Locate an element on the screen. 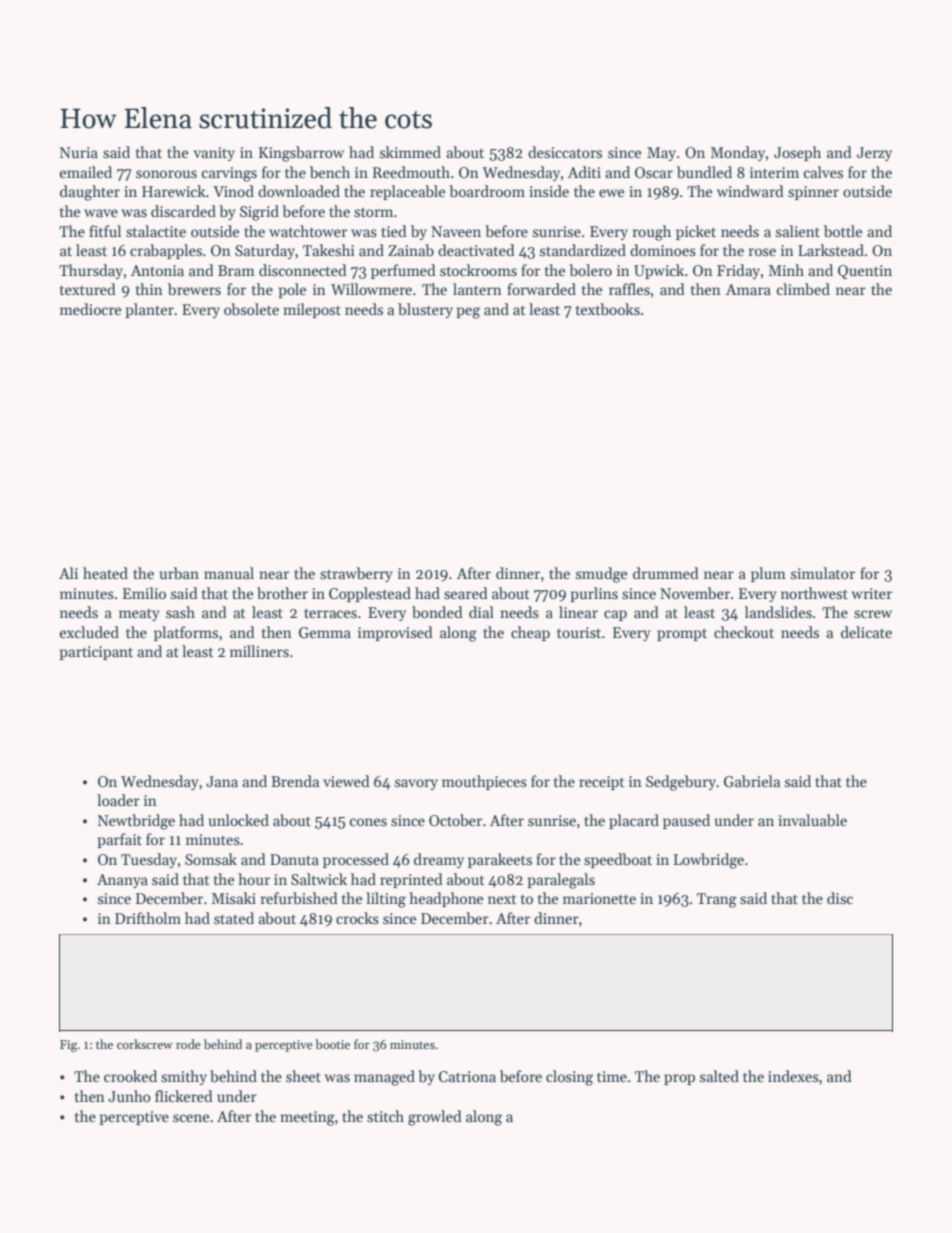 This screenshot has width=952, height=1233. peg is located at coordinates (468, 313).
